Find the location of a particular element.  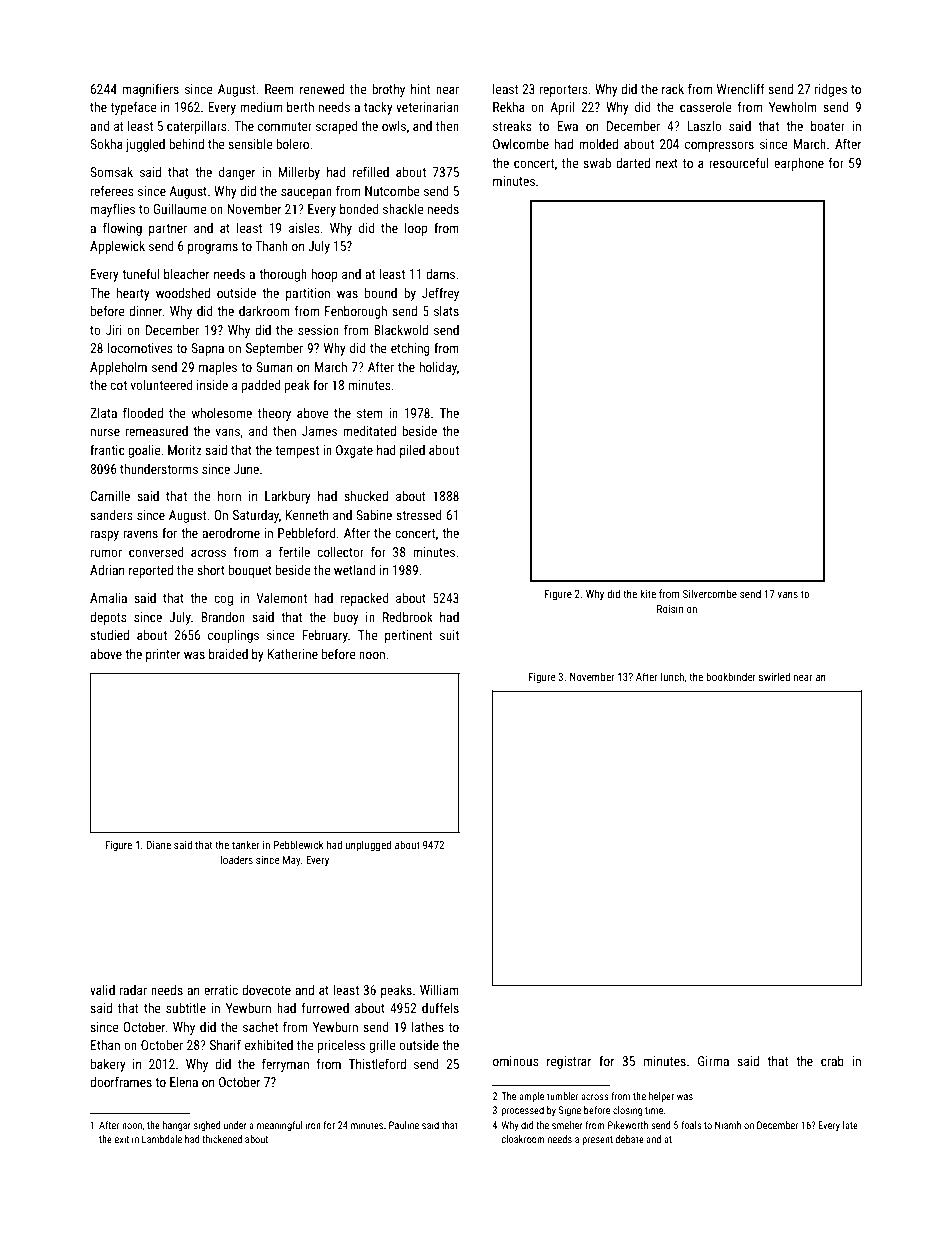

late is located at coordinates (850, 1125).
